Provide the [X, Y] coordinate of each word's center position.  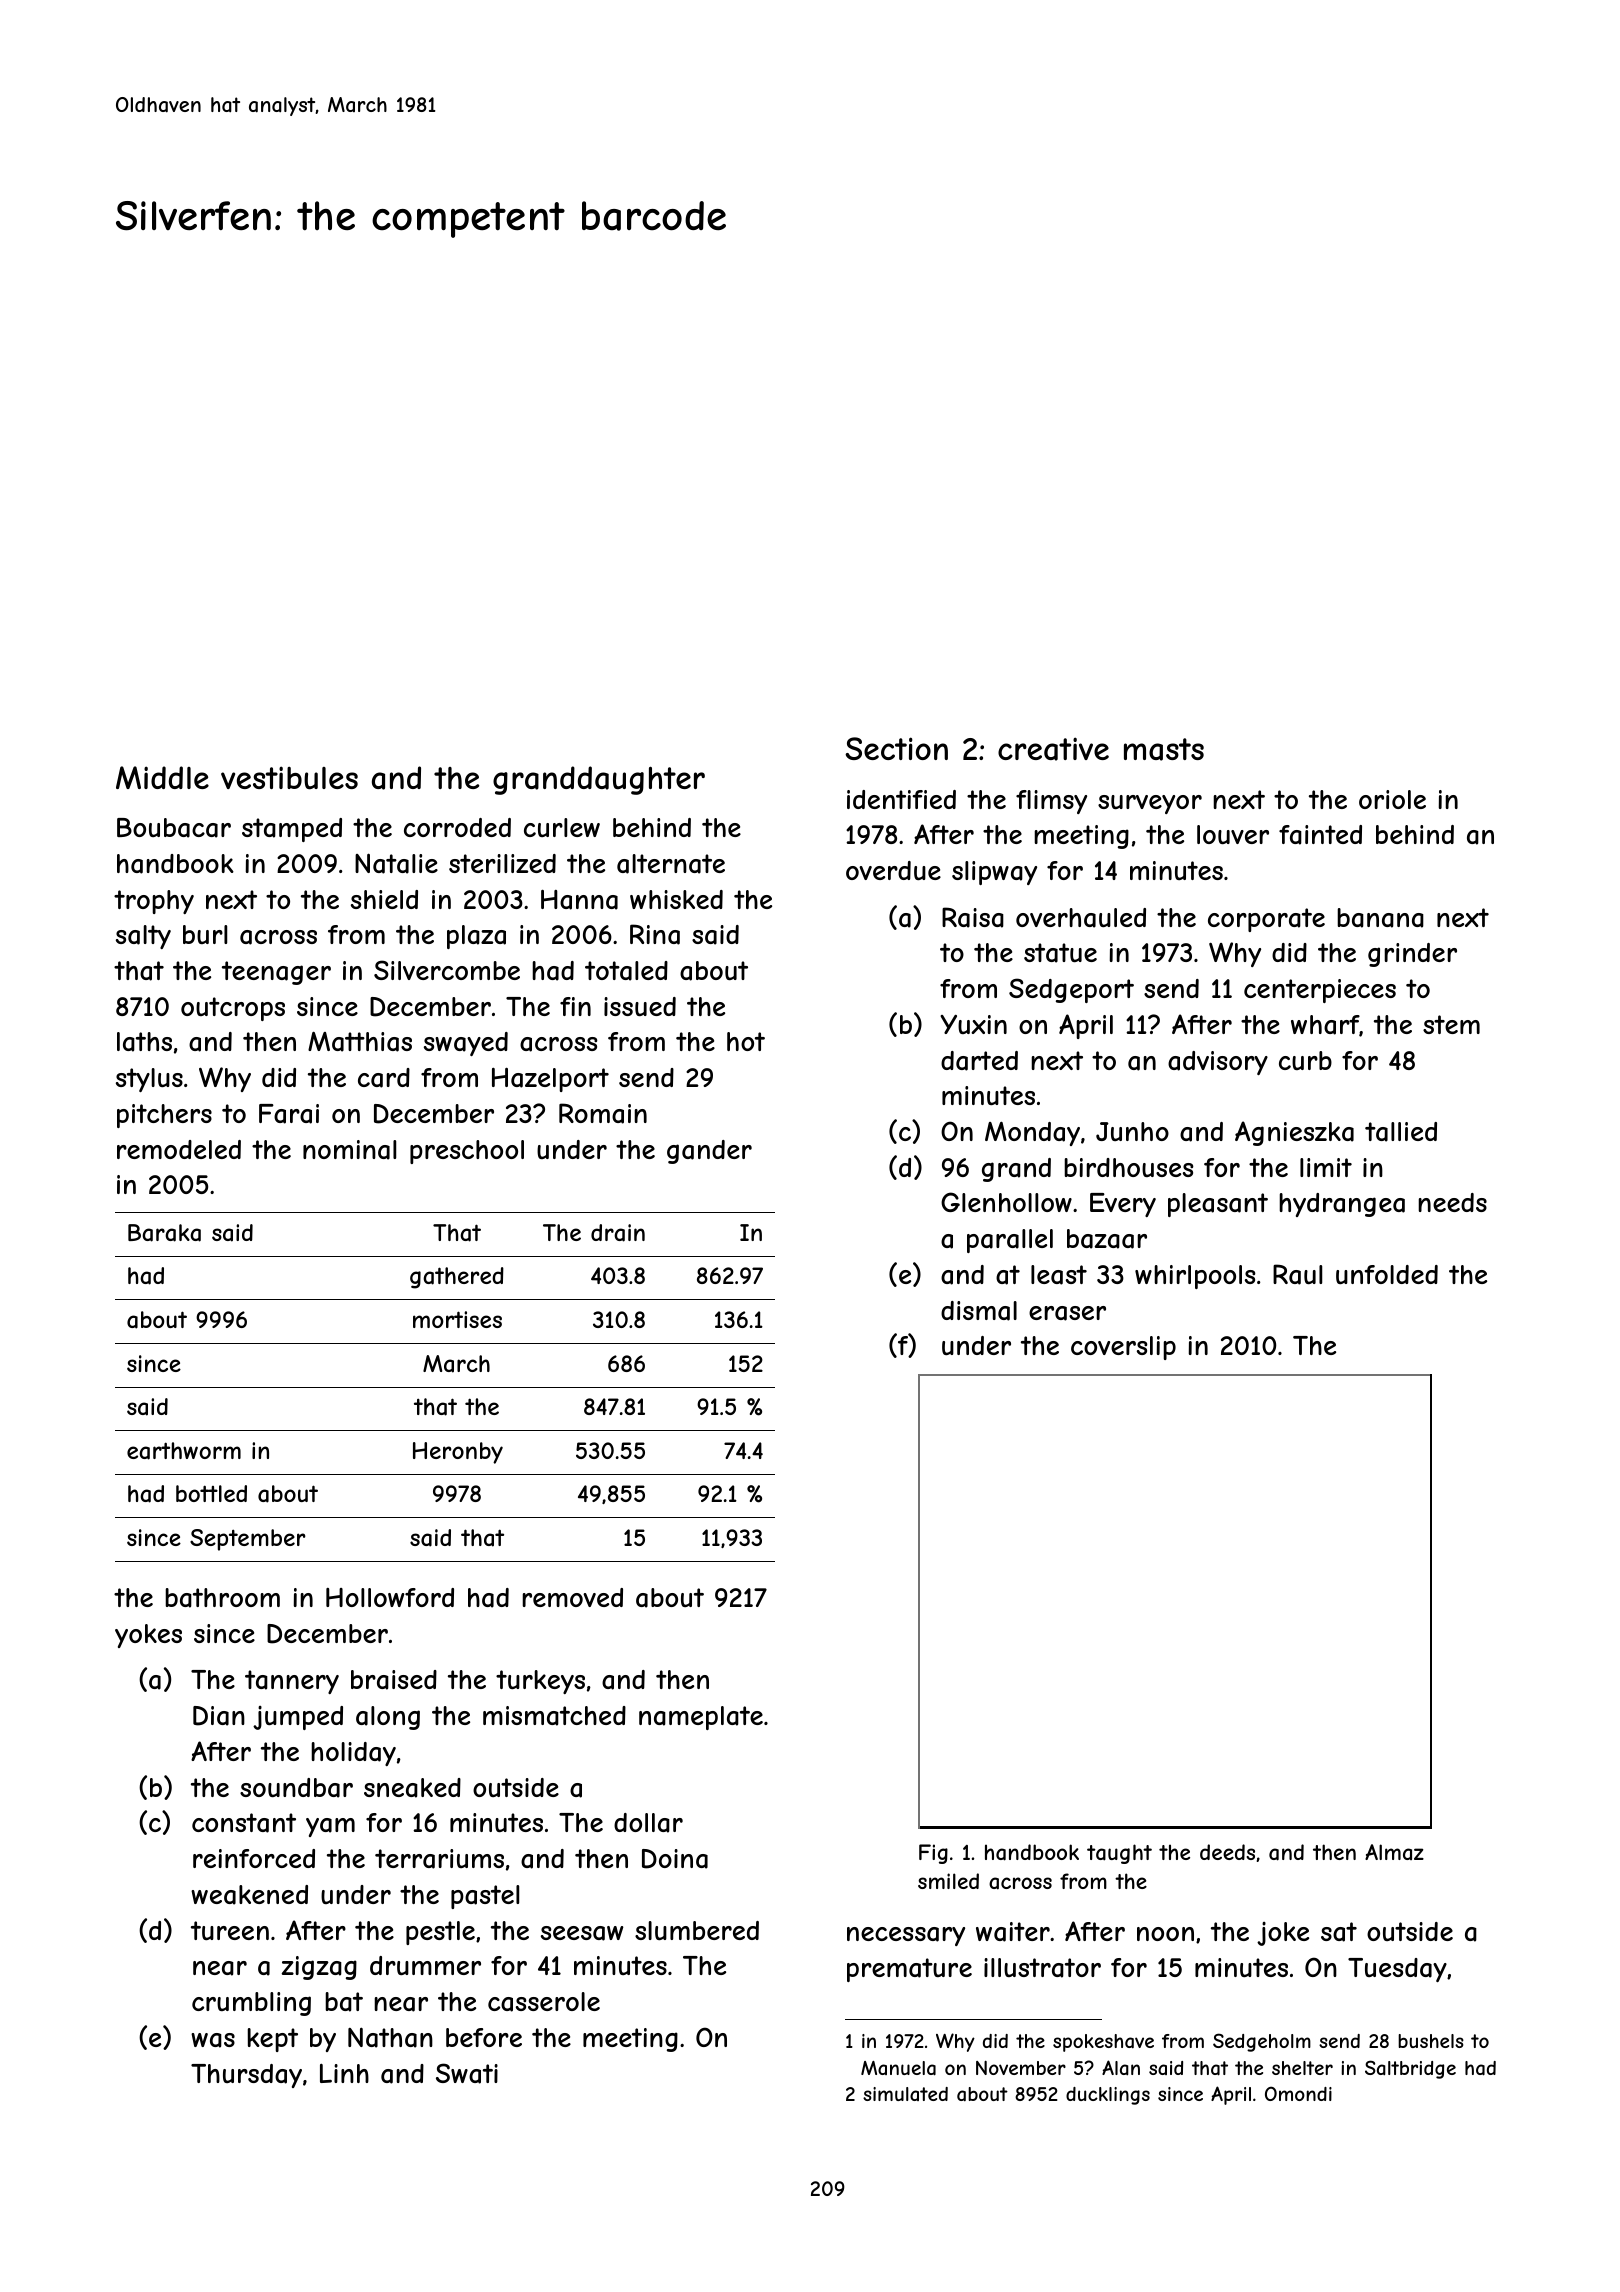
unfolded [1387, 1274]
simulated [905, 2094]
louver [1233, 834]
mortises [457, 1319]
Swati [467, 2073]
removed [572, 1597]
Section [896, 748]
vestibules [289, 778]
